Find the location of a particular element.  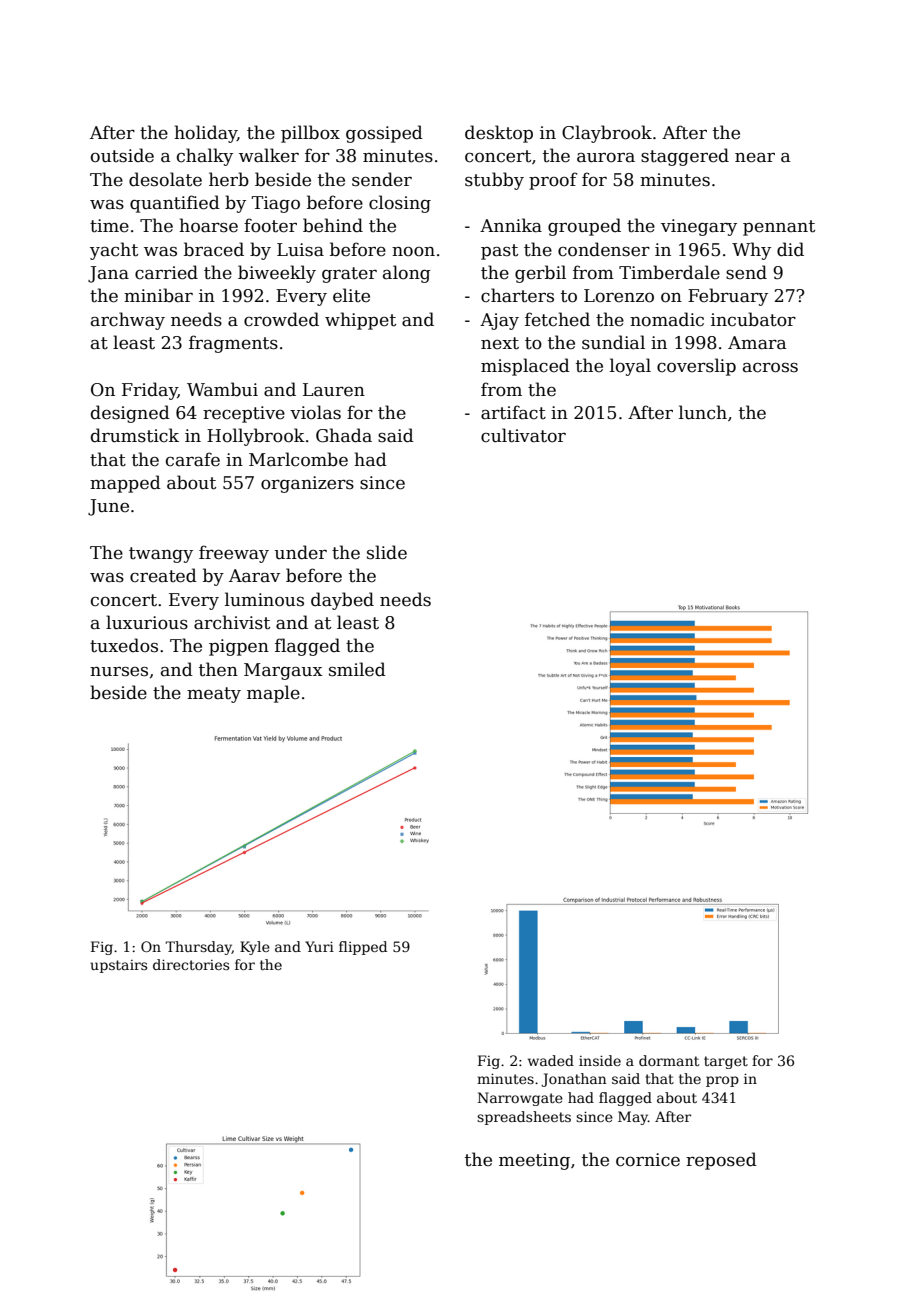

nomadic is located at coordinates (667, 319).
